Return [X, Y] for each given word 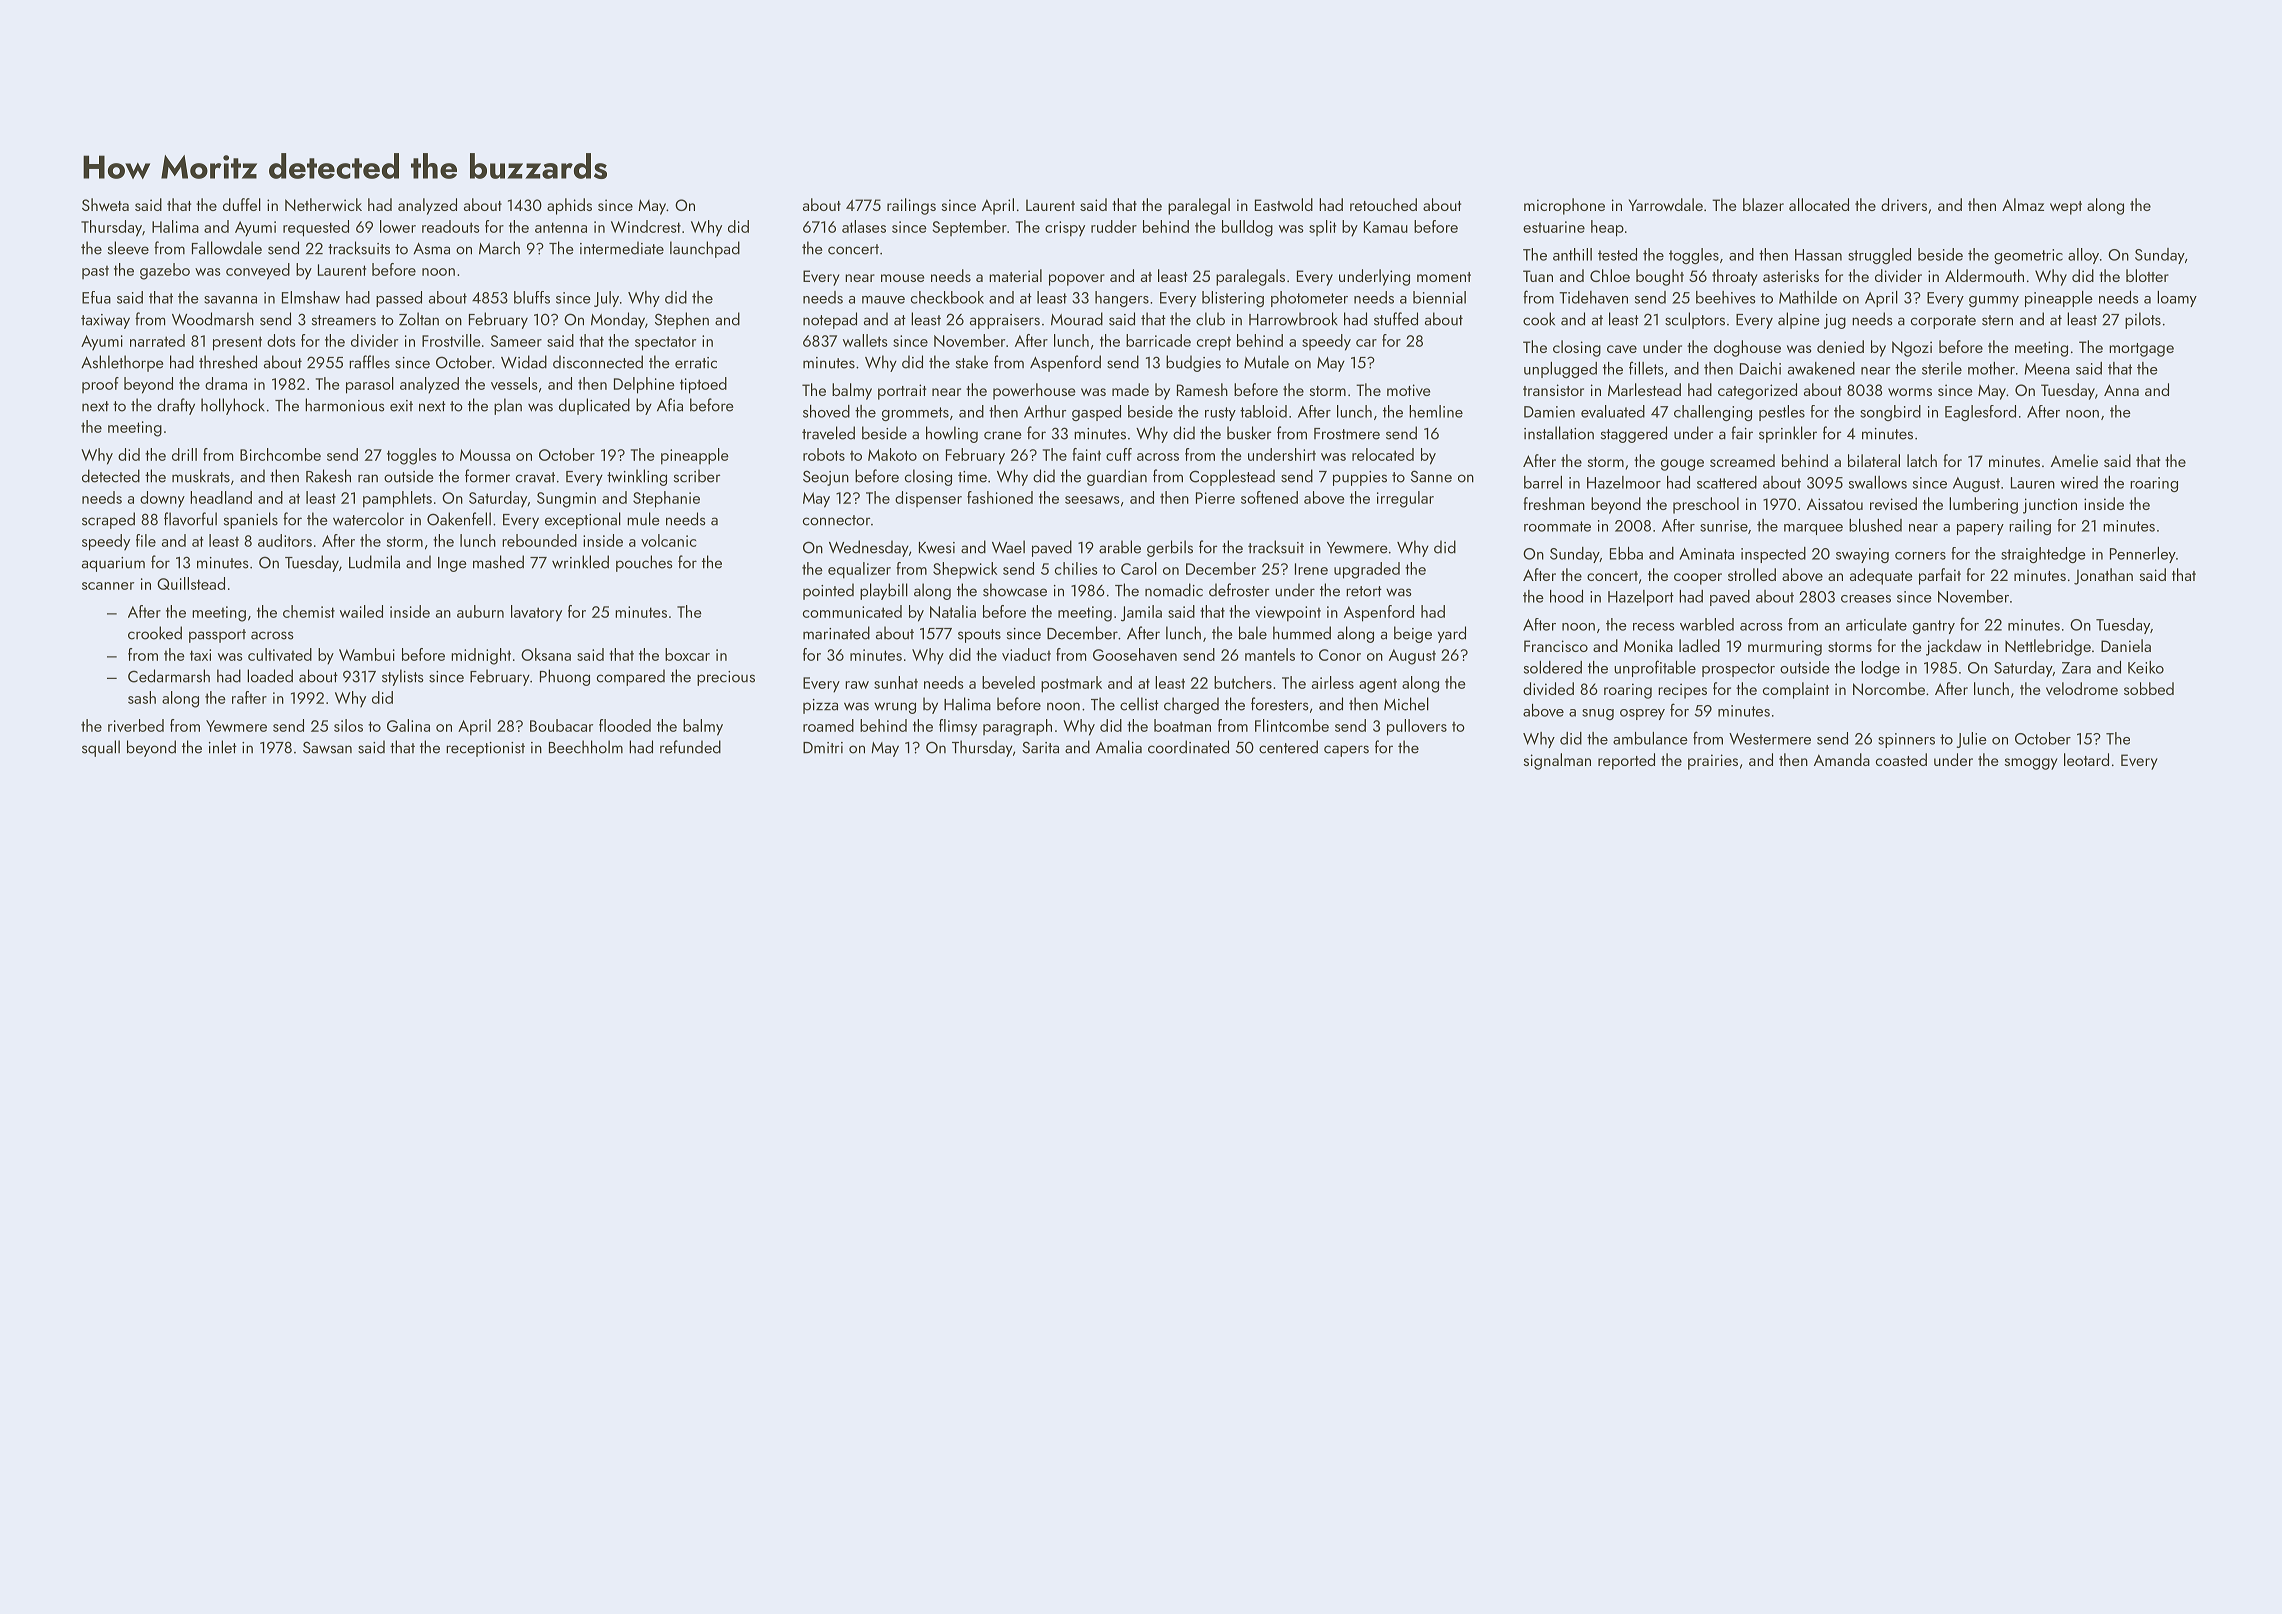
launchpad [705, 249]
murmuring [1785, 648]
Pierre [1215, 498]
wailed [361, 611]
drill [184, 454]
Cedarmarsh [169, 676]
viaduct [1026, 654]
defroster [1239, 590]
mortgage [2141, 350]
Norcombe [1889, 688]
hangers [1122, 299]
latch [1922, 460]
